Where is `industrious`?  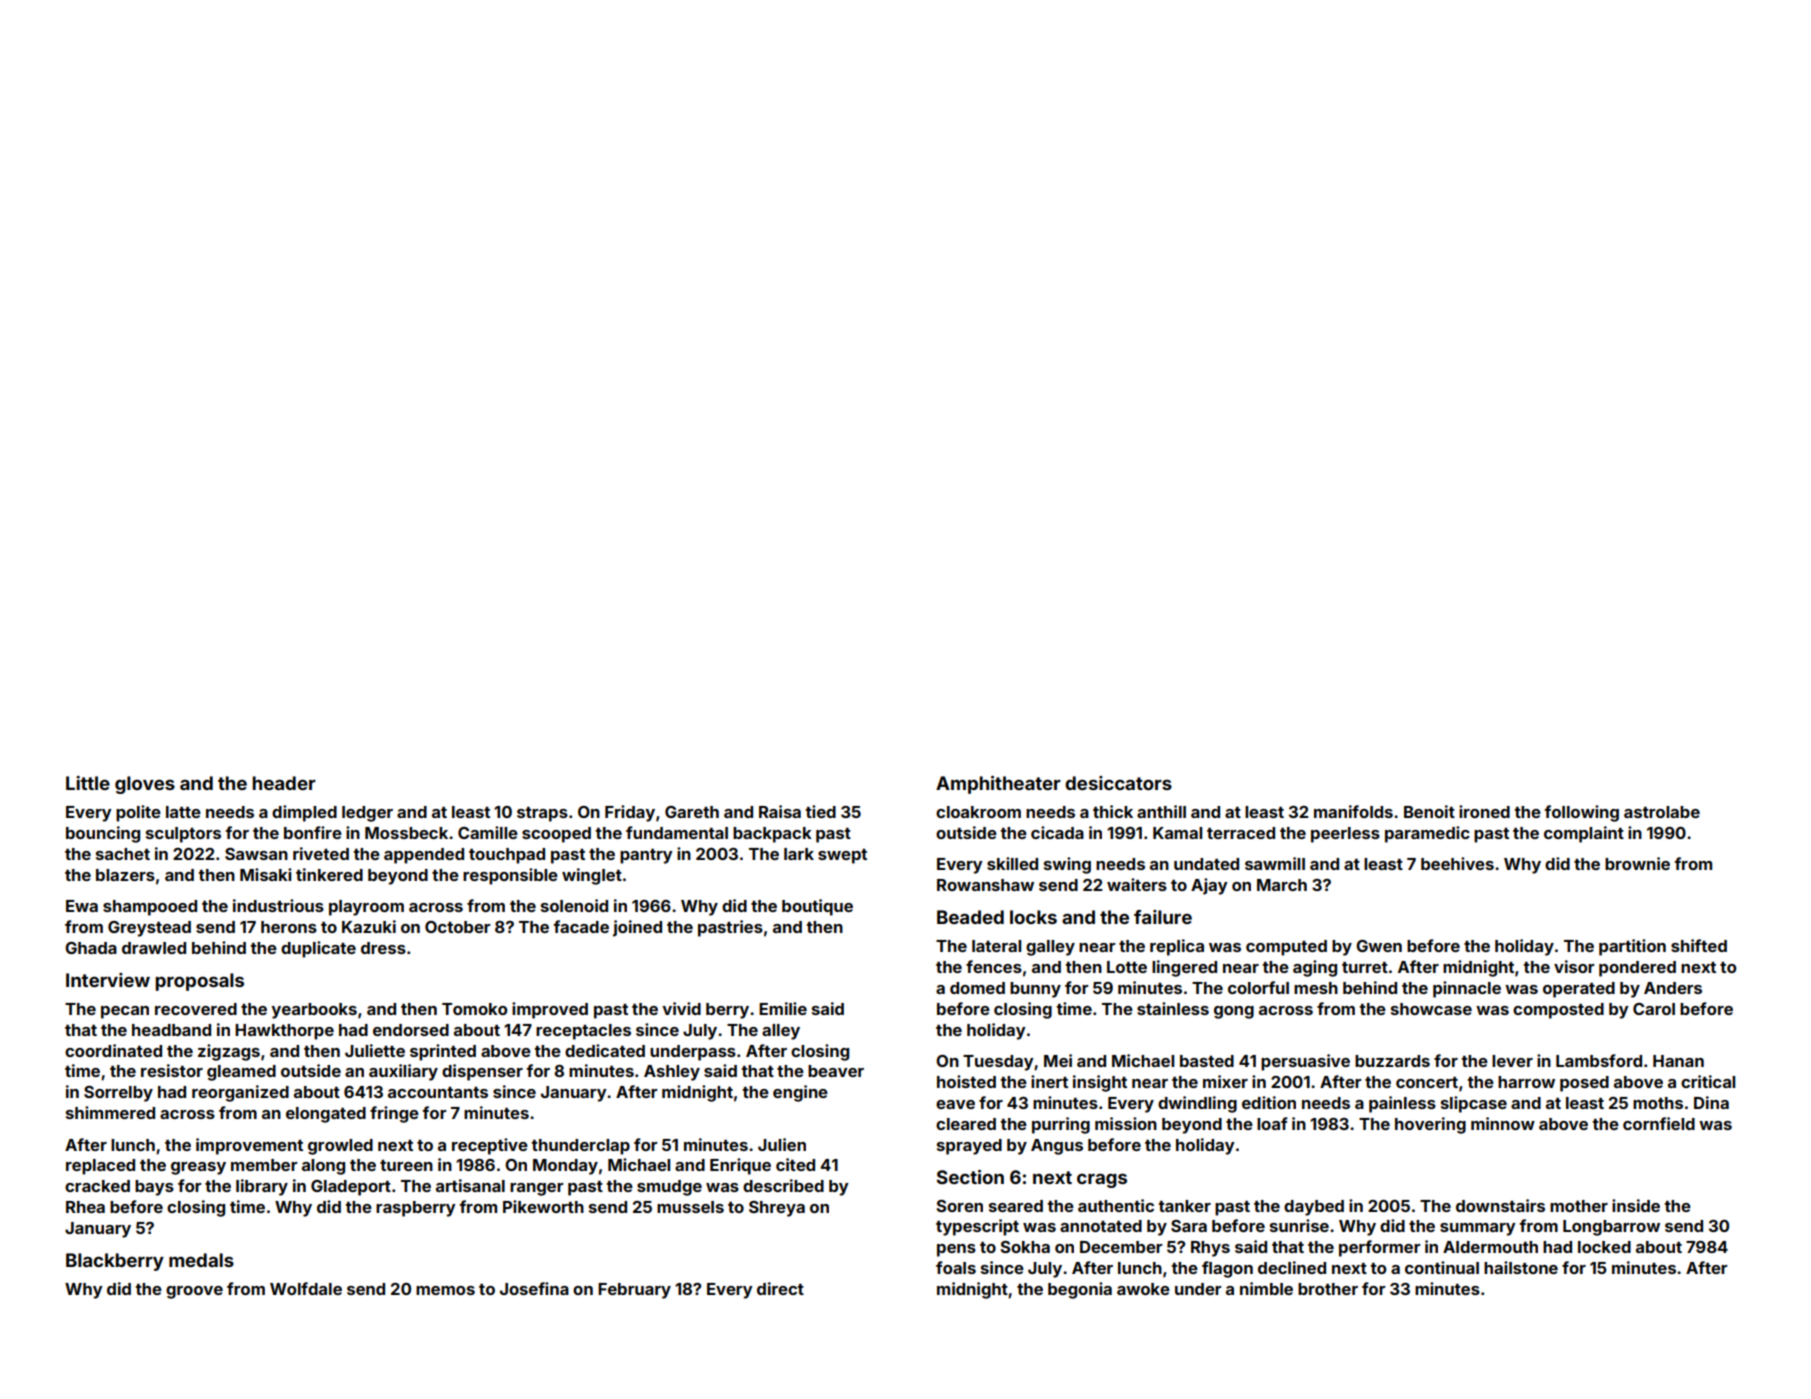
industrious is located at coordinates (278, 905).
